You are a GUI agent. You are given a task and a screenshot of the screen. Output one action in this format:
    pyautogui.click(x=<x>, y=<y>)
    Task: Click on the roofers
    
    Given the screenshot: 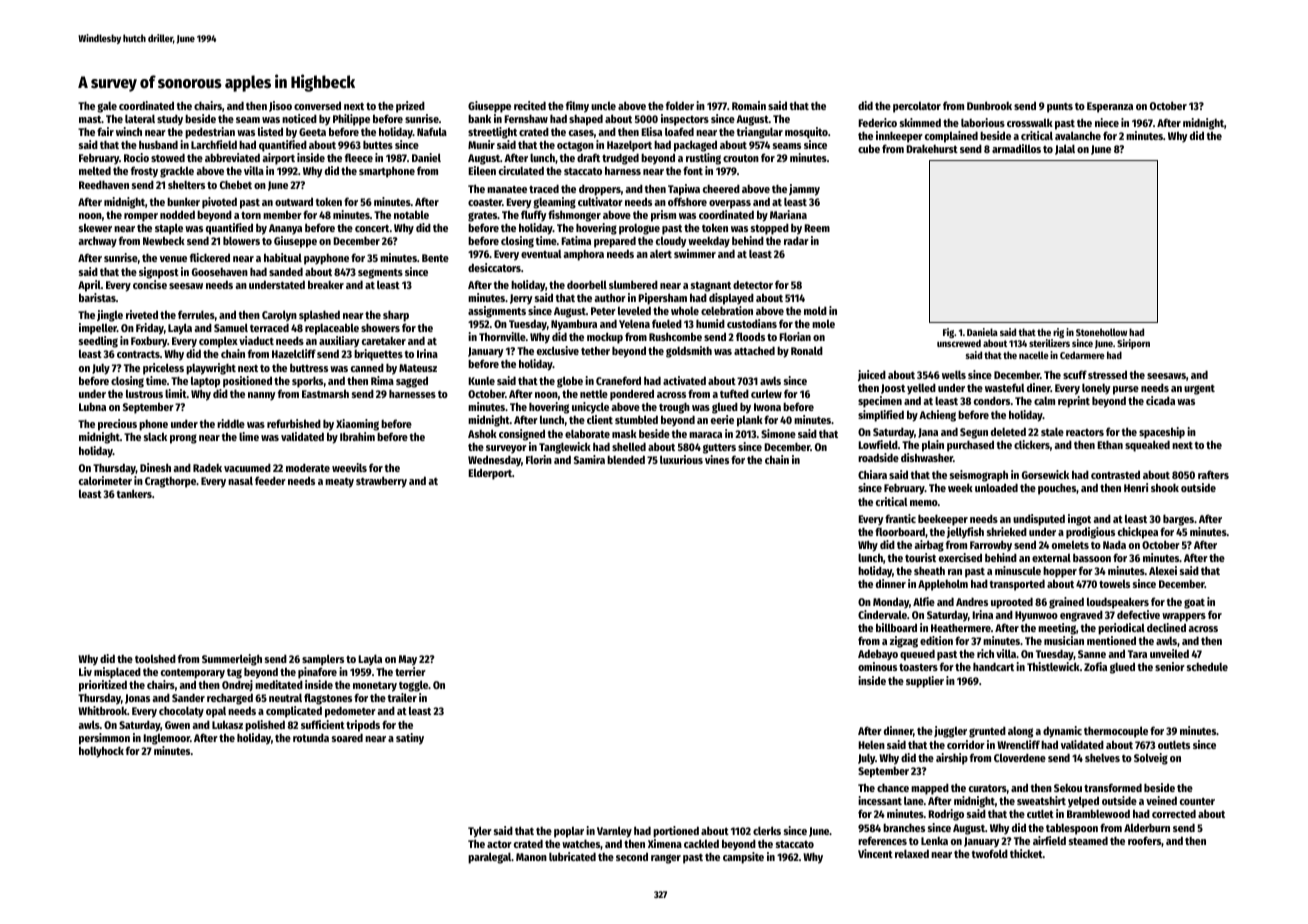 What is the action you would take?
    pyautogui.click(x=1144, y=840)
